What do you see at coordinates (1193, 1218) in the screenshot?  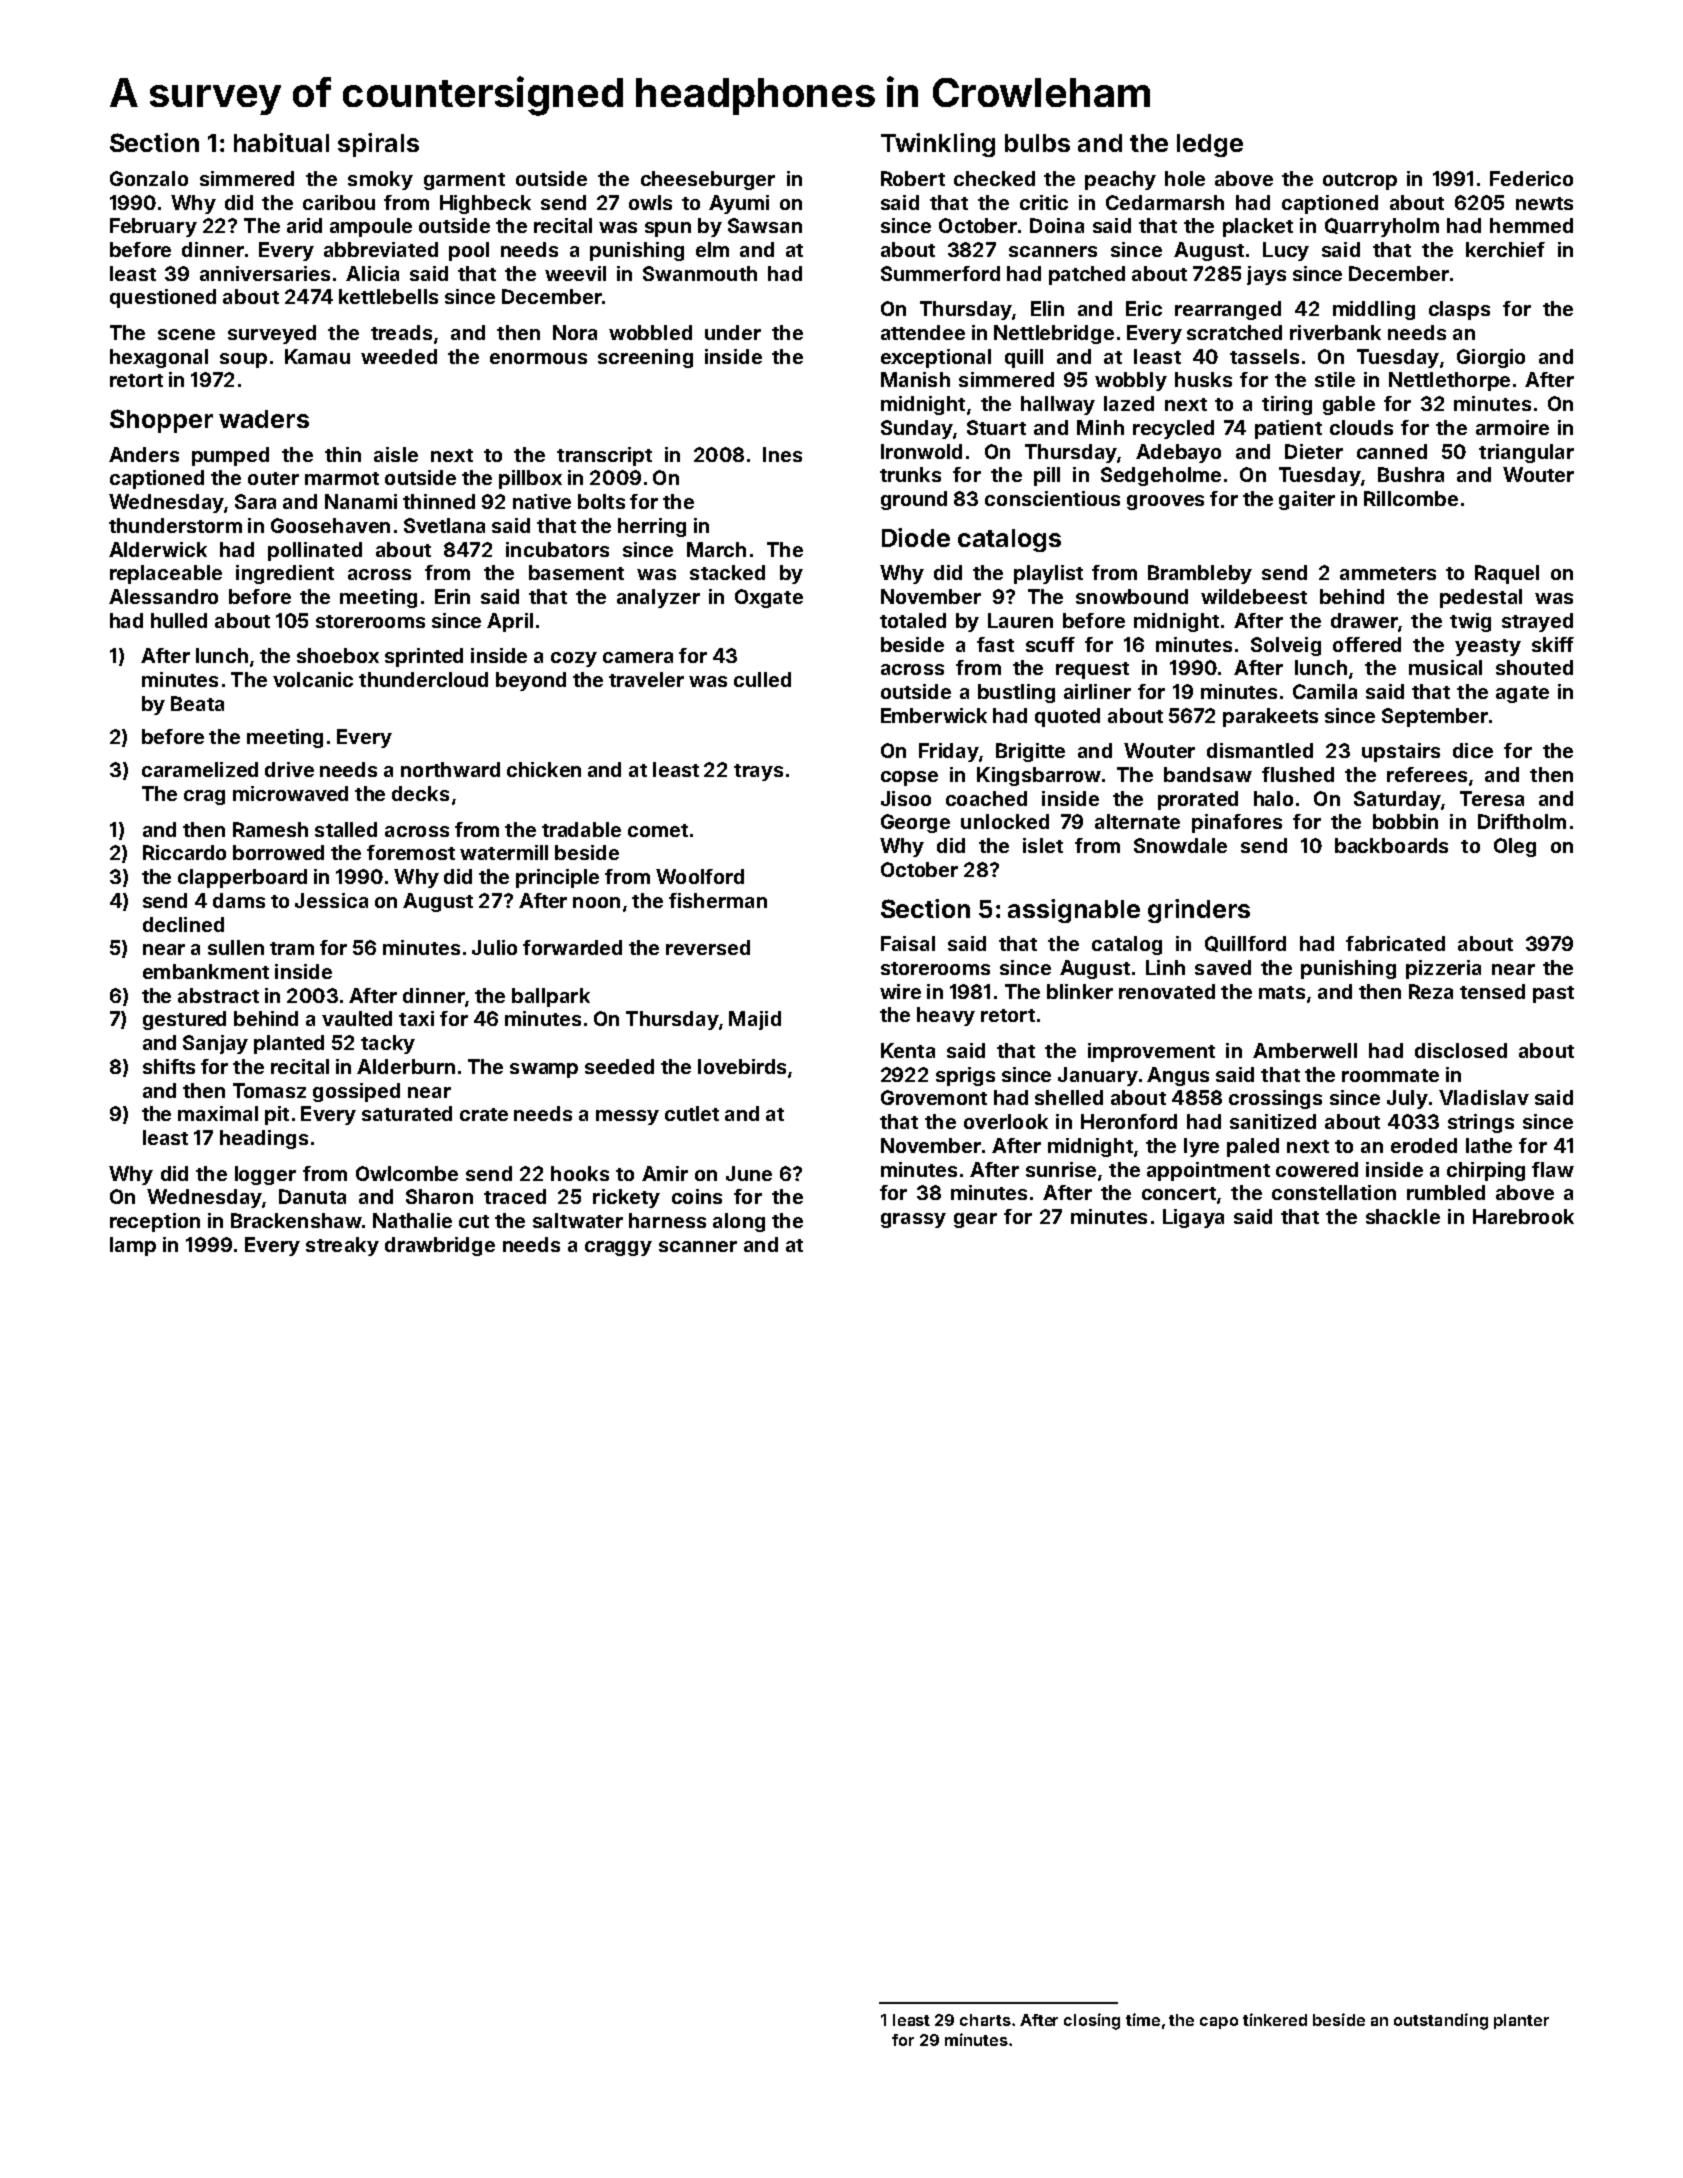 I see `Ligaya` at bounding box center [1193, 1218].
